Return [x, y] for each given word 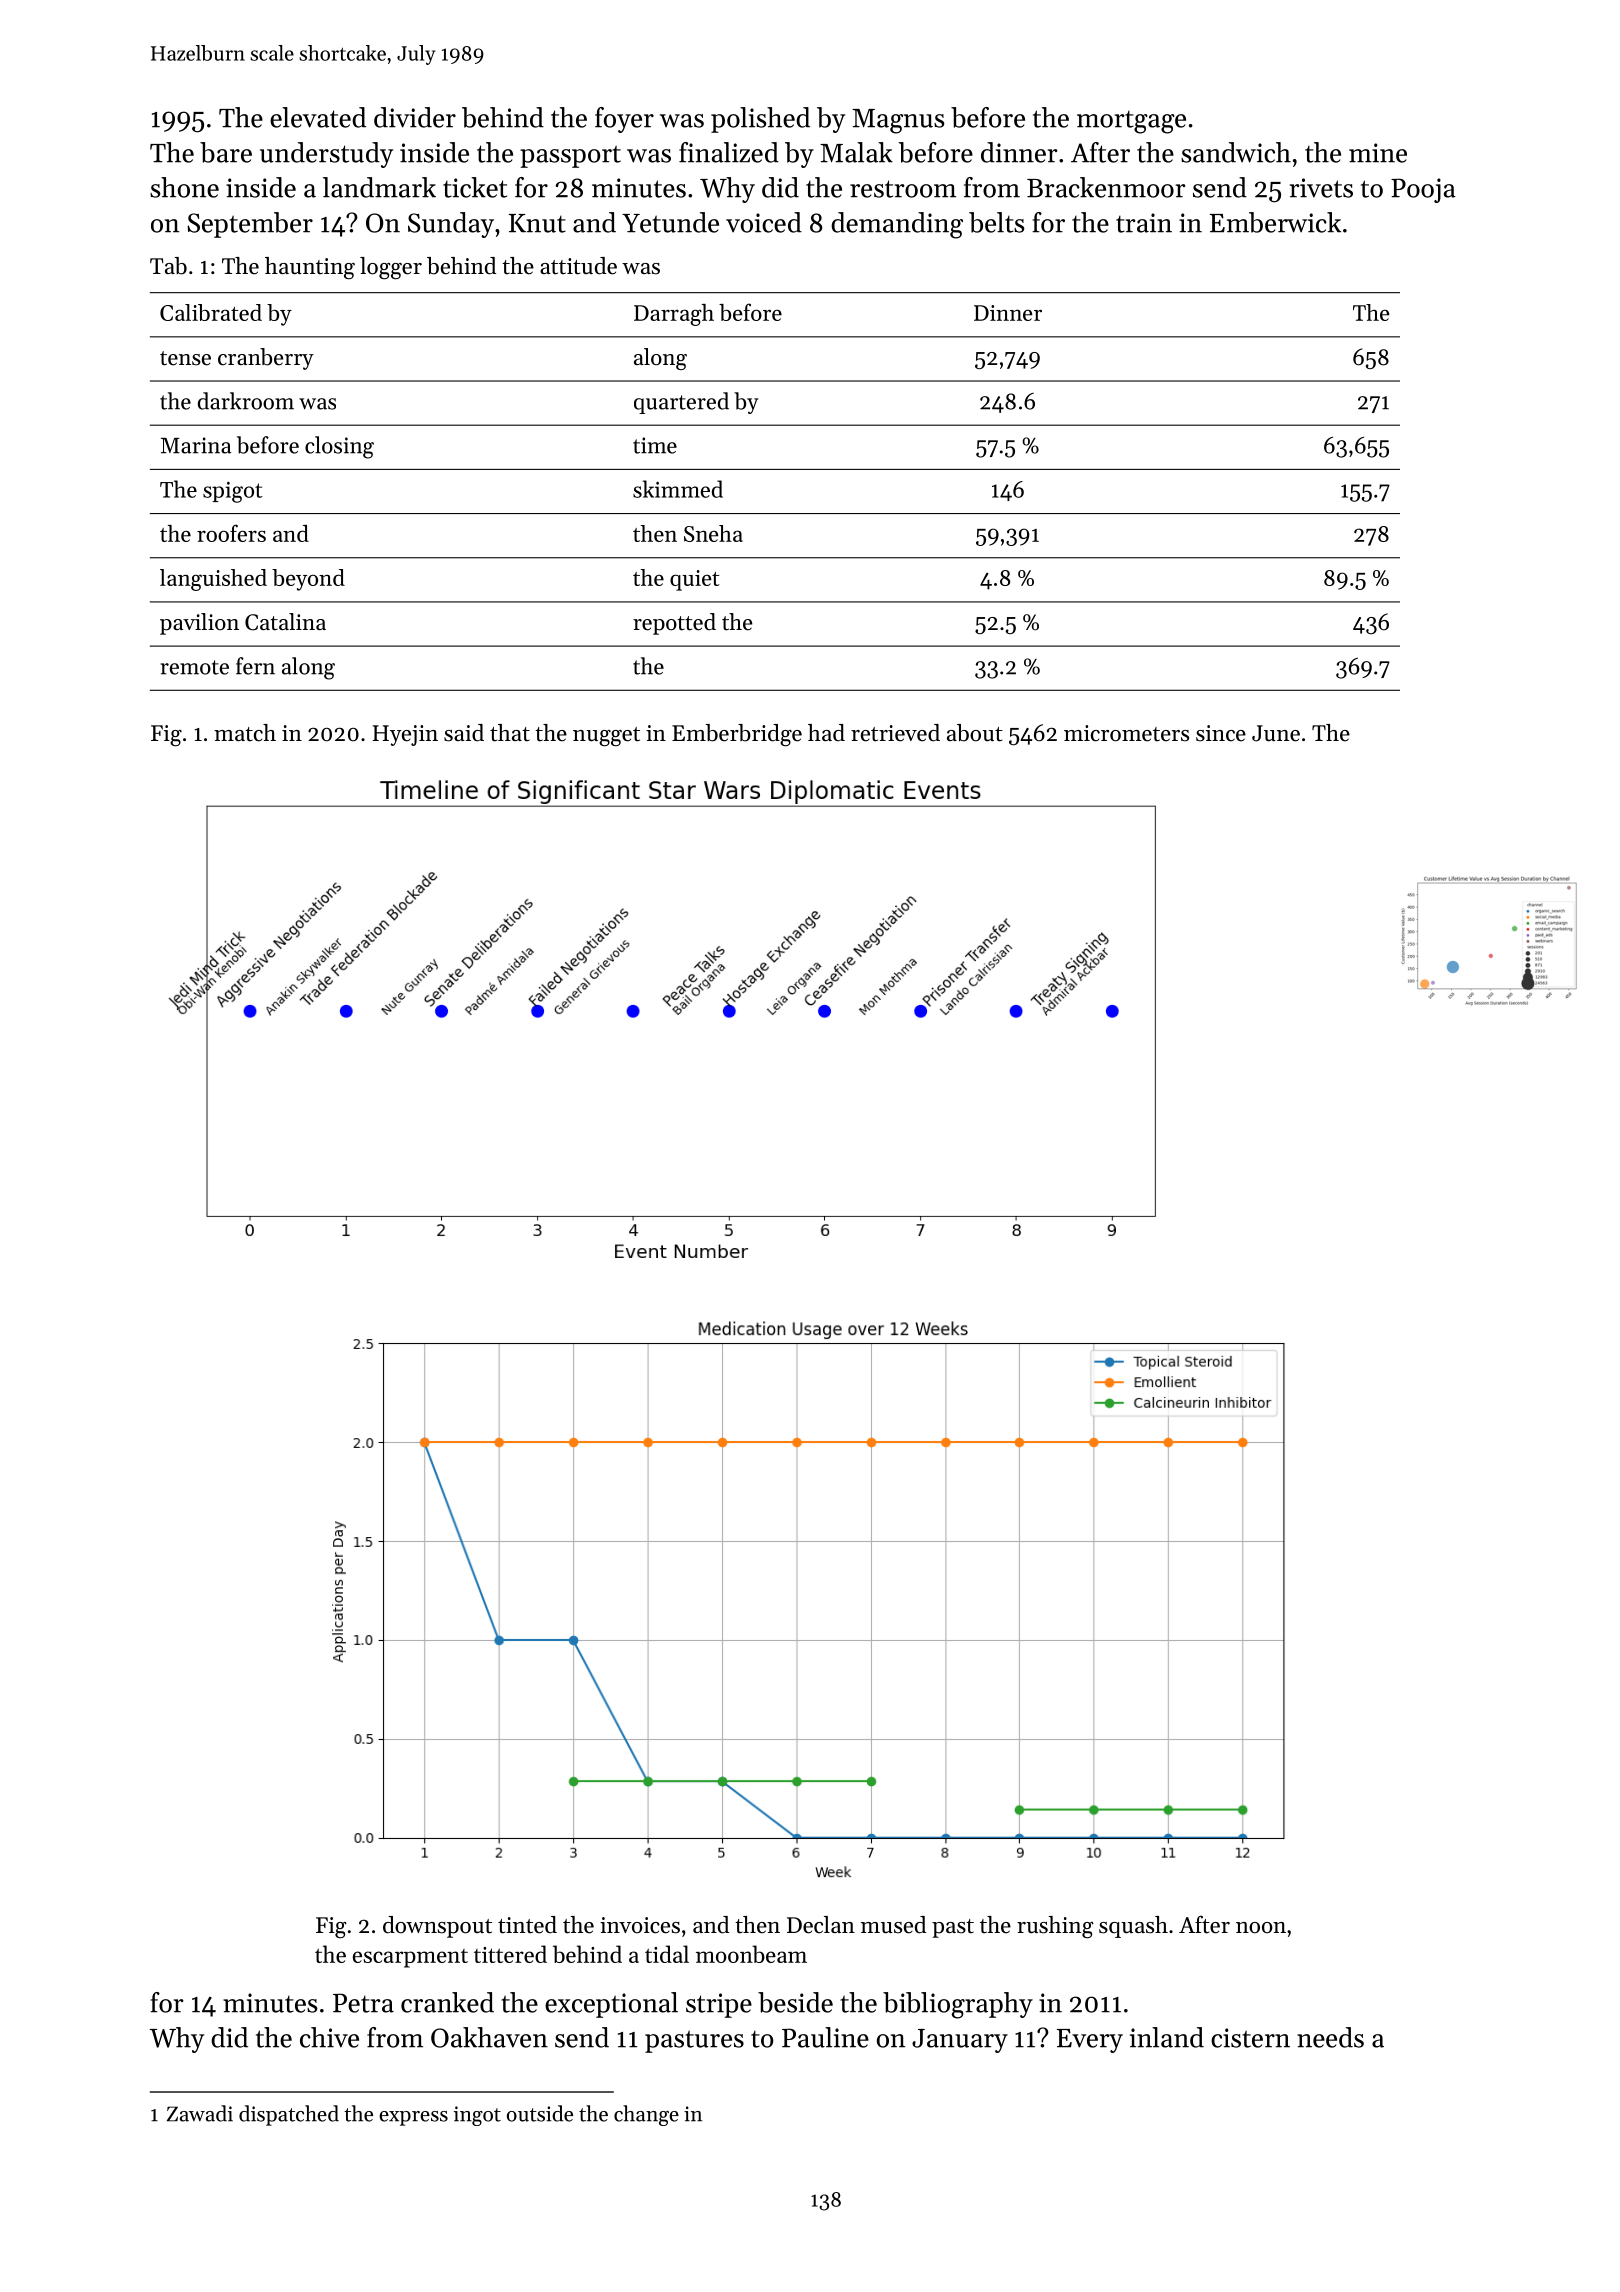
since [1221, 733]
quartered [681, 403]
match [245, 733]
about [975, 733]
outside [540, 2113]
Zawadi [200, 2113]
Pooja [1423, 190]
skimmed [678, 489]
